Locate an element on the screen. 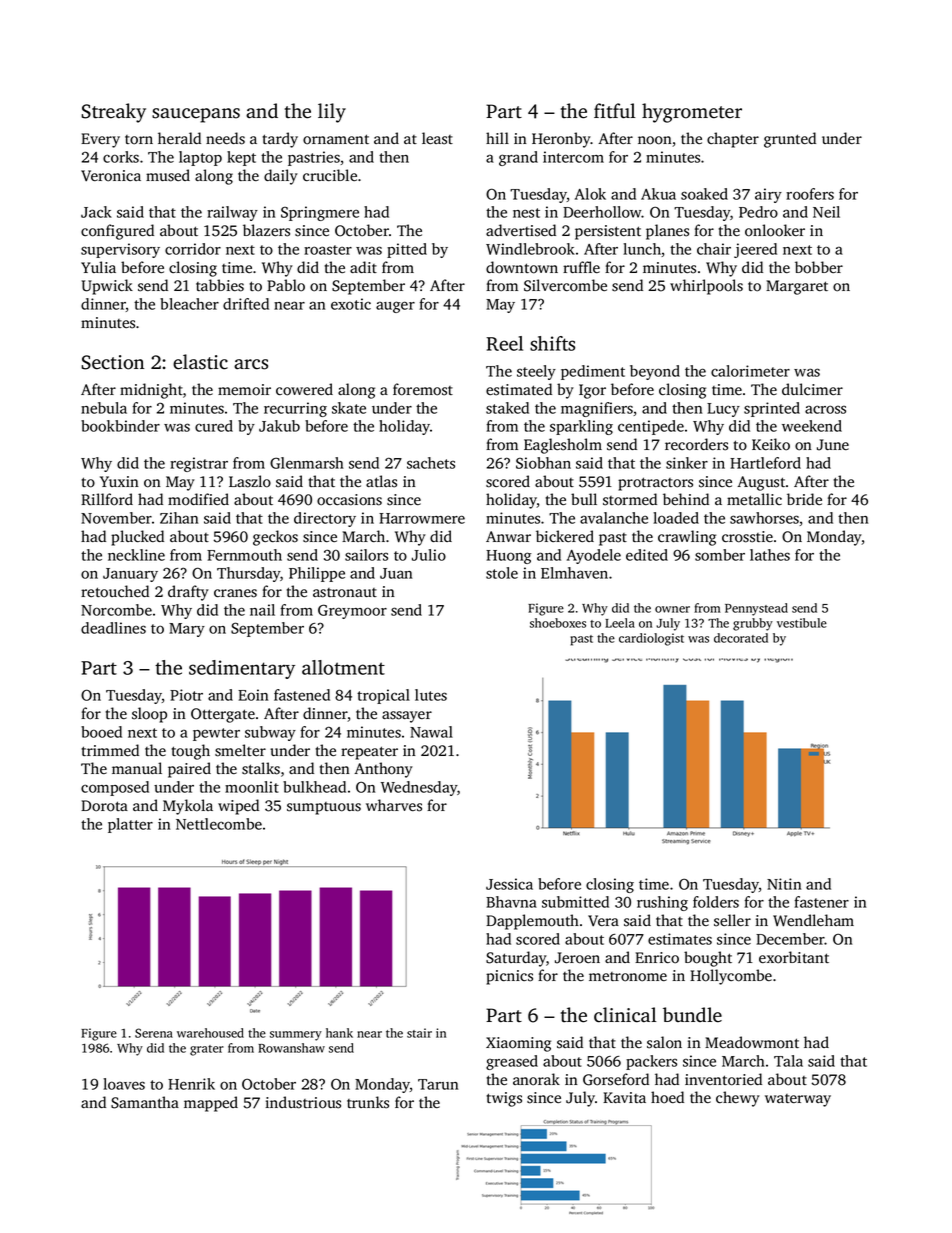 This screenshot has width=952, height=1233. Samantha is located at coordinates (145, 1102).
